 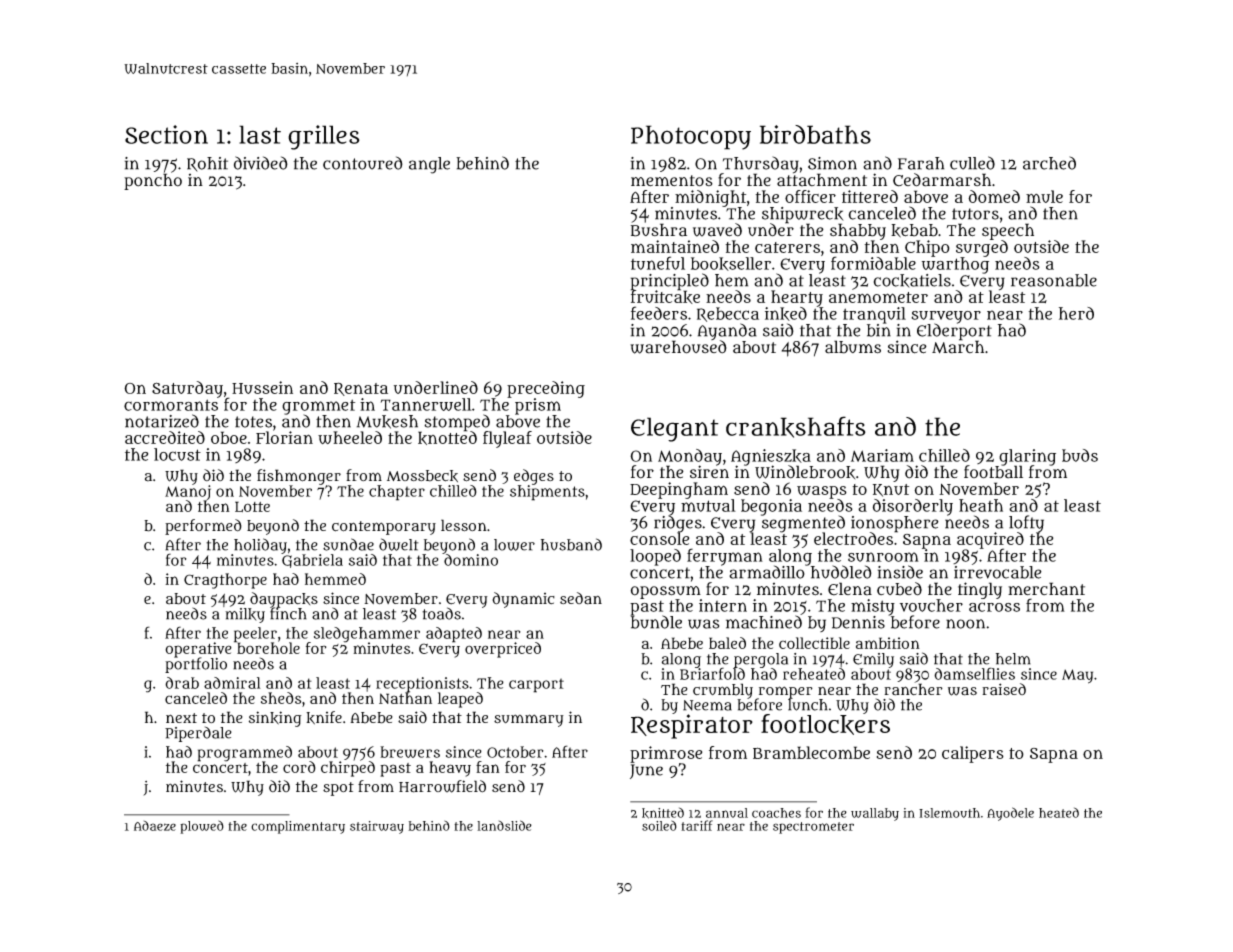 What do you see at coordinates (665, 297) in the page?
I see `fruitcake` at bounding box center [665, 297].
